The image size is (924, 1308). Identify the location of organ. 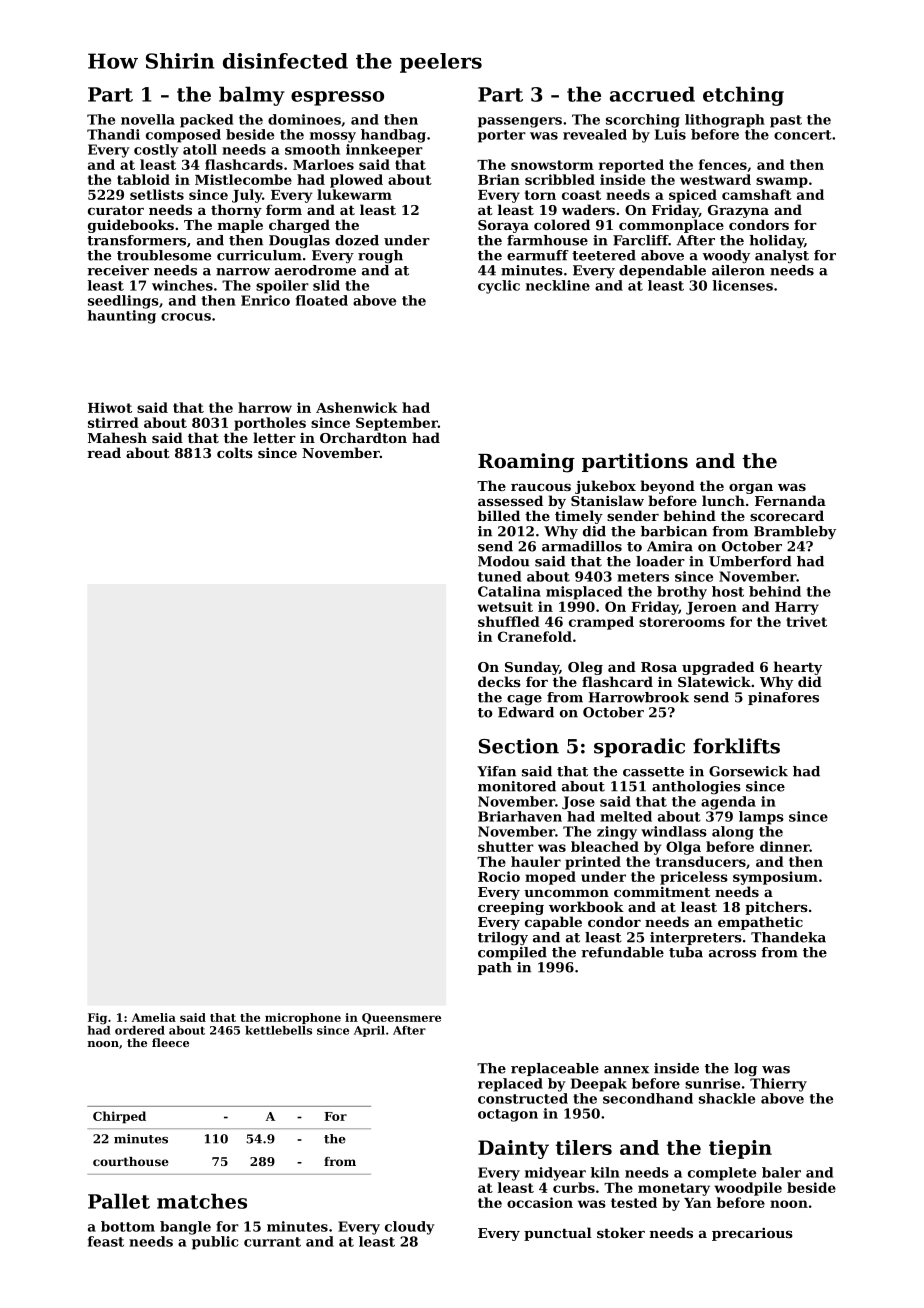
(751, 489).
